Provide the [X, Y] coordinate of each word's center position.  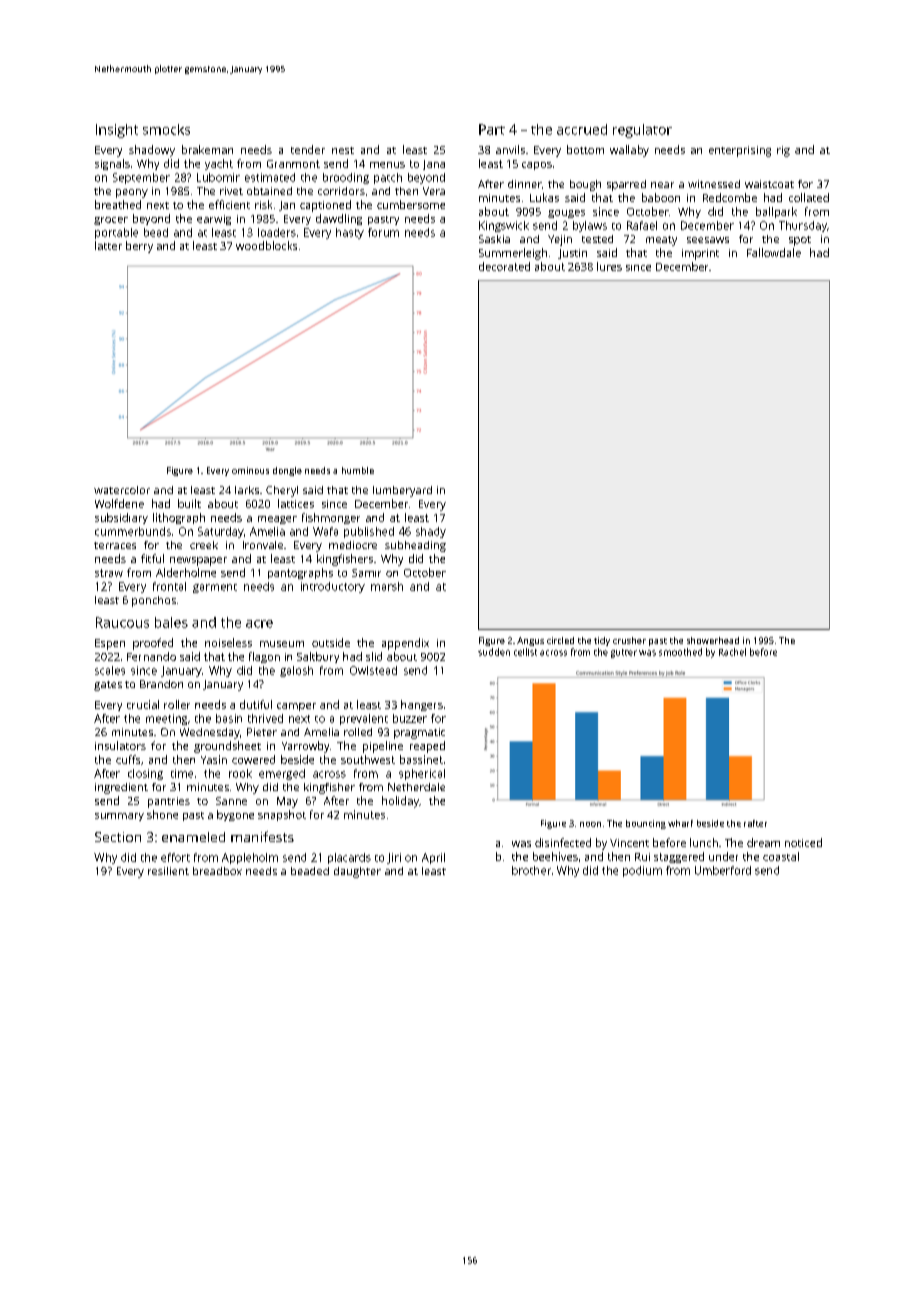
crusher [629, 640]
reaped [427, 747]
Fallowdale [774, 252]
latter [108, 245]
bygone [235, 815]
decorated [504, 266]
